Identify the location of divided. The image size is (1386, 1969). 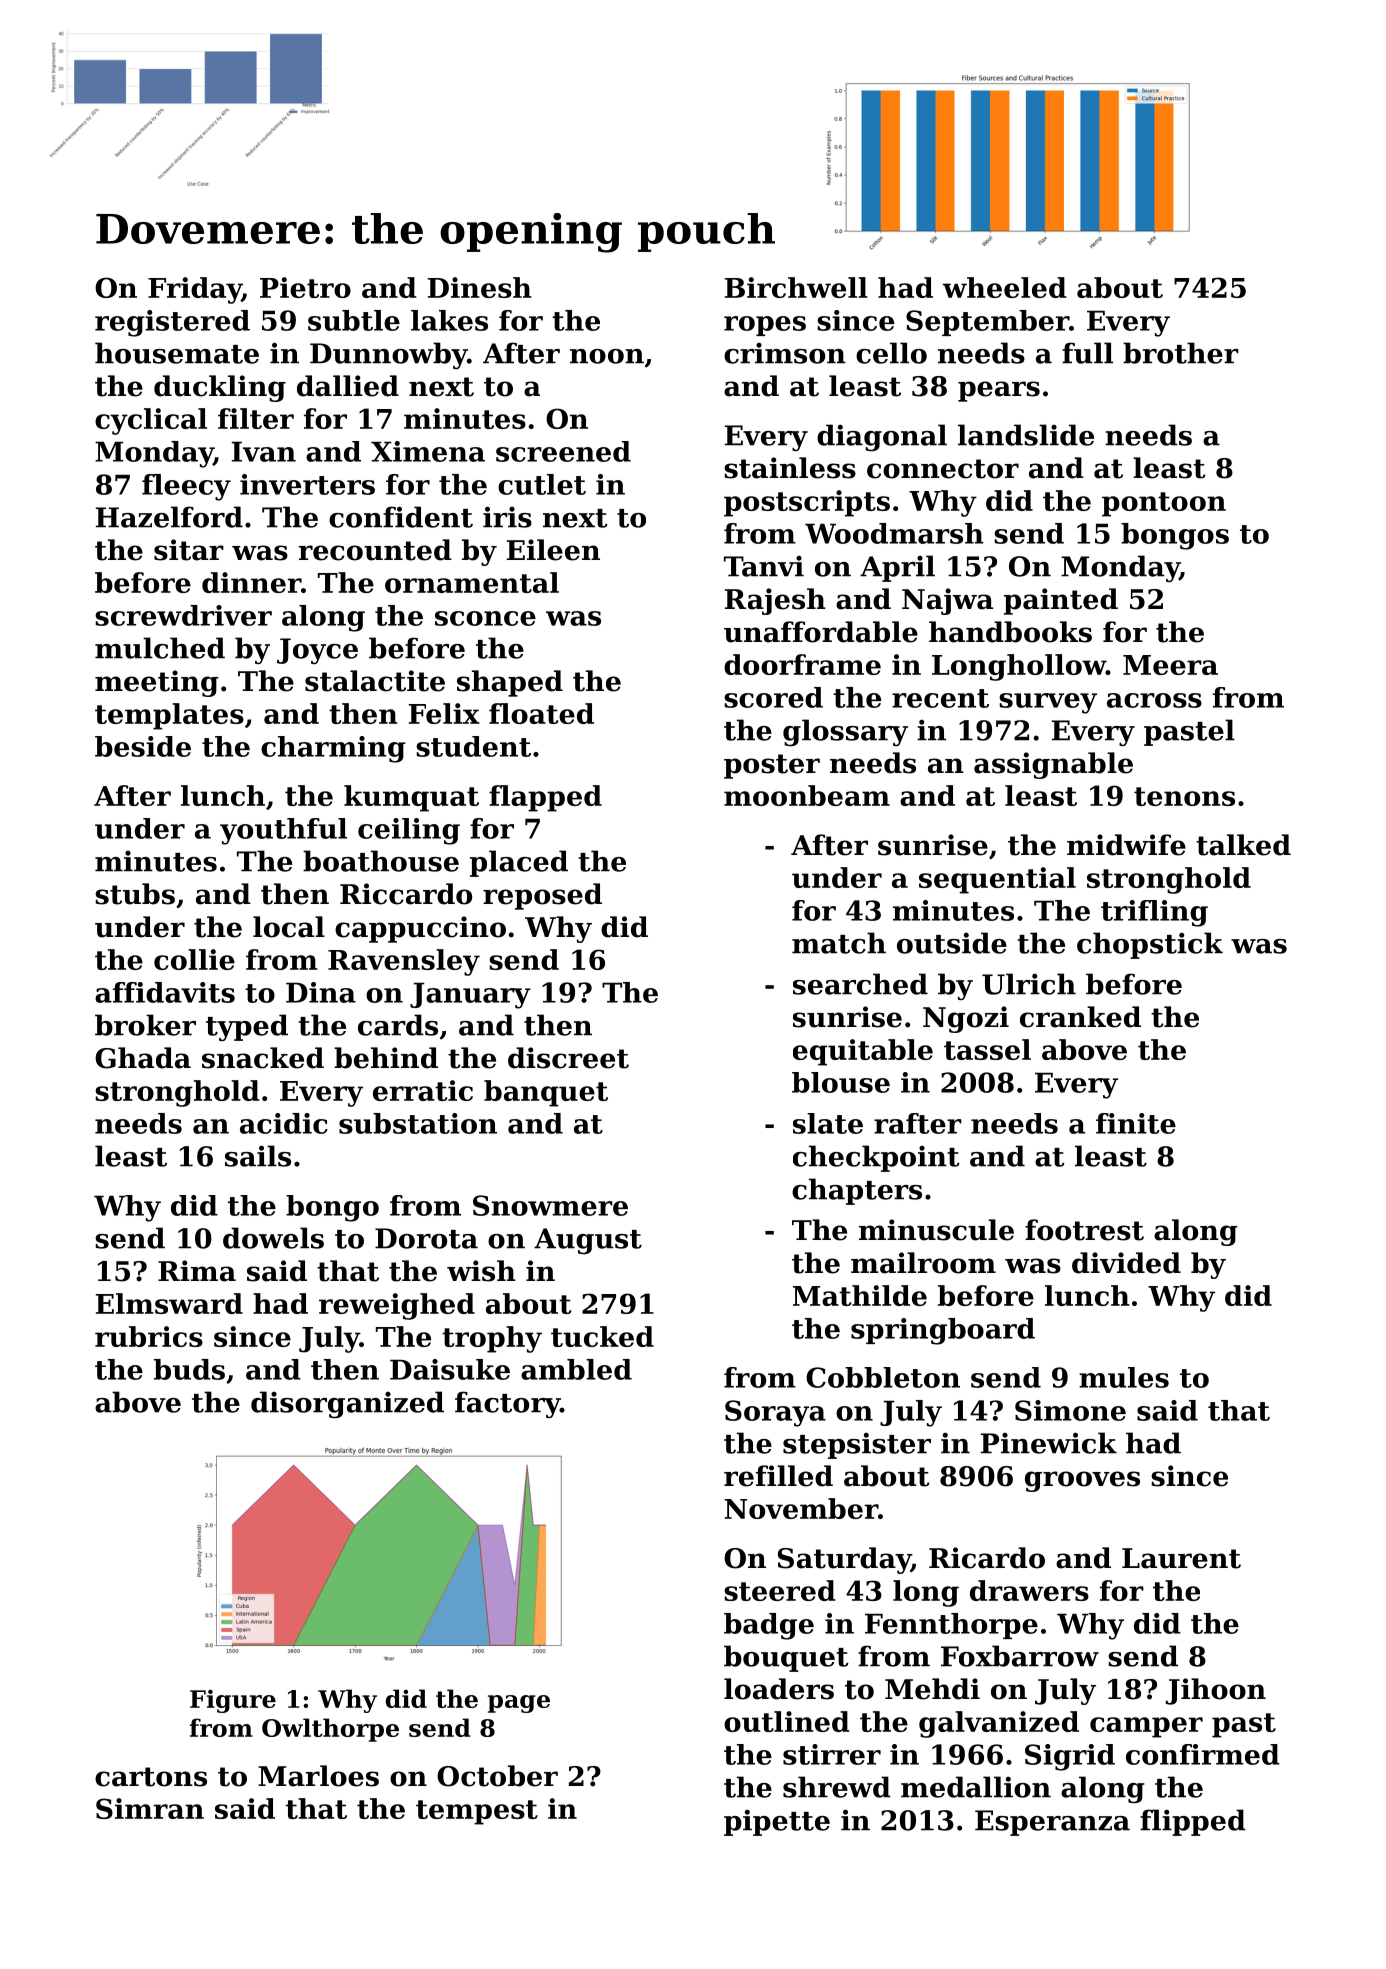
(1126, 1263).
